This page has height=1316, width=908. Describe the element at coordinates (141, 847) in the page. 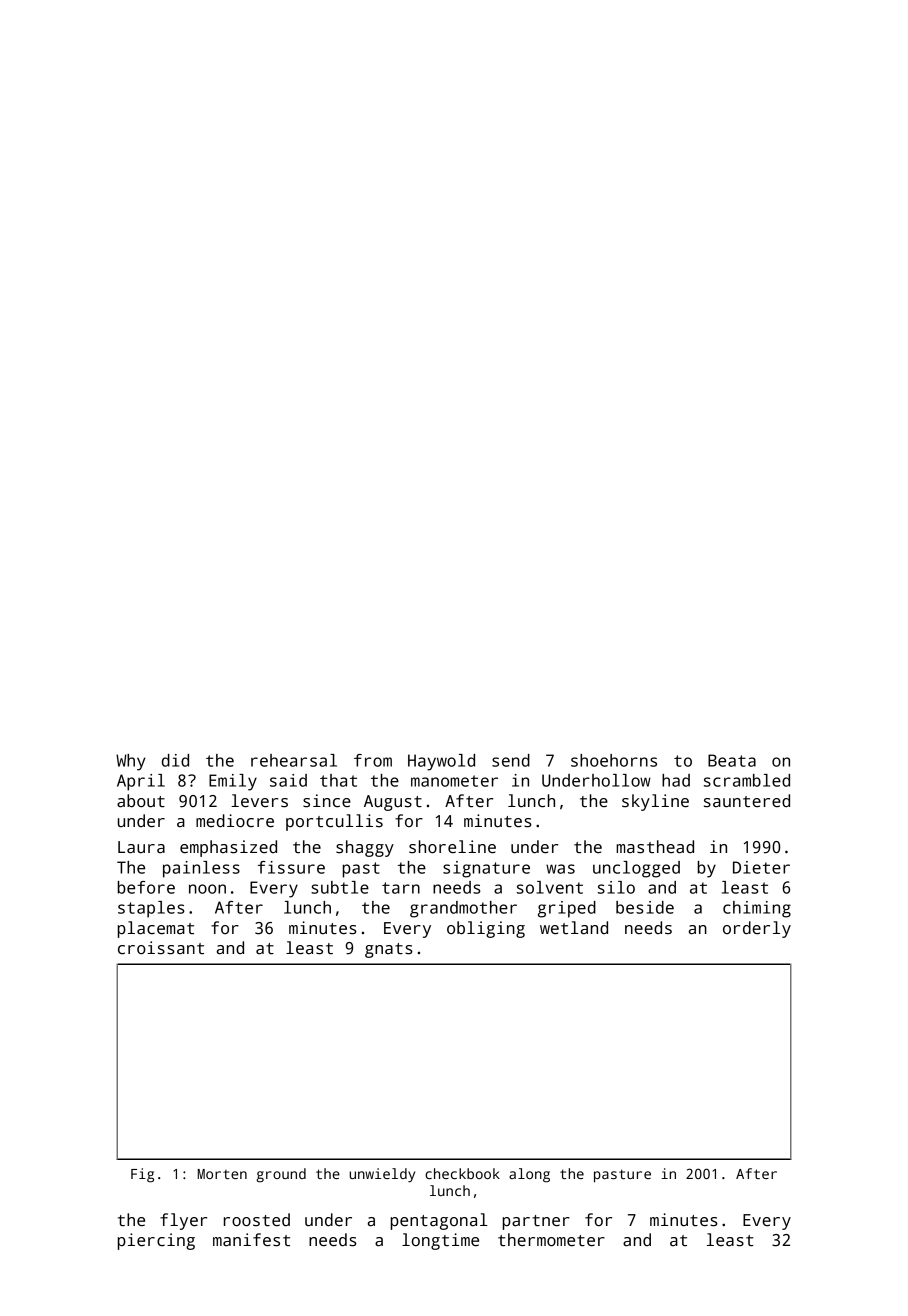

I see `Laura` at that location.
